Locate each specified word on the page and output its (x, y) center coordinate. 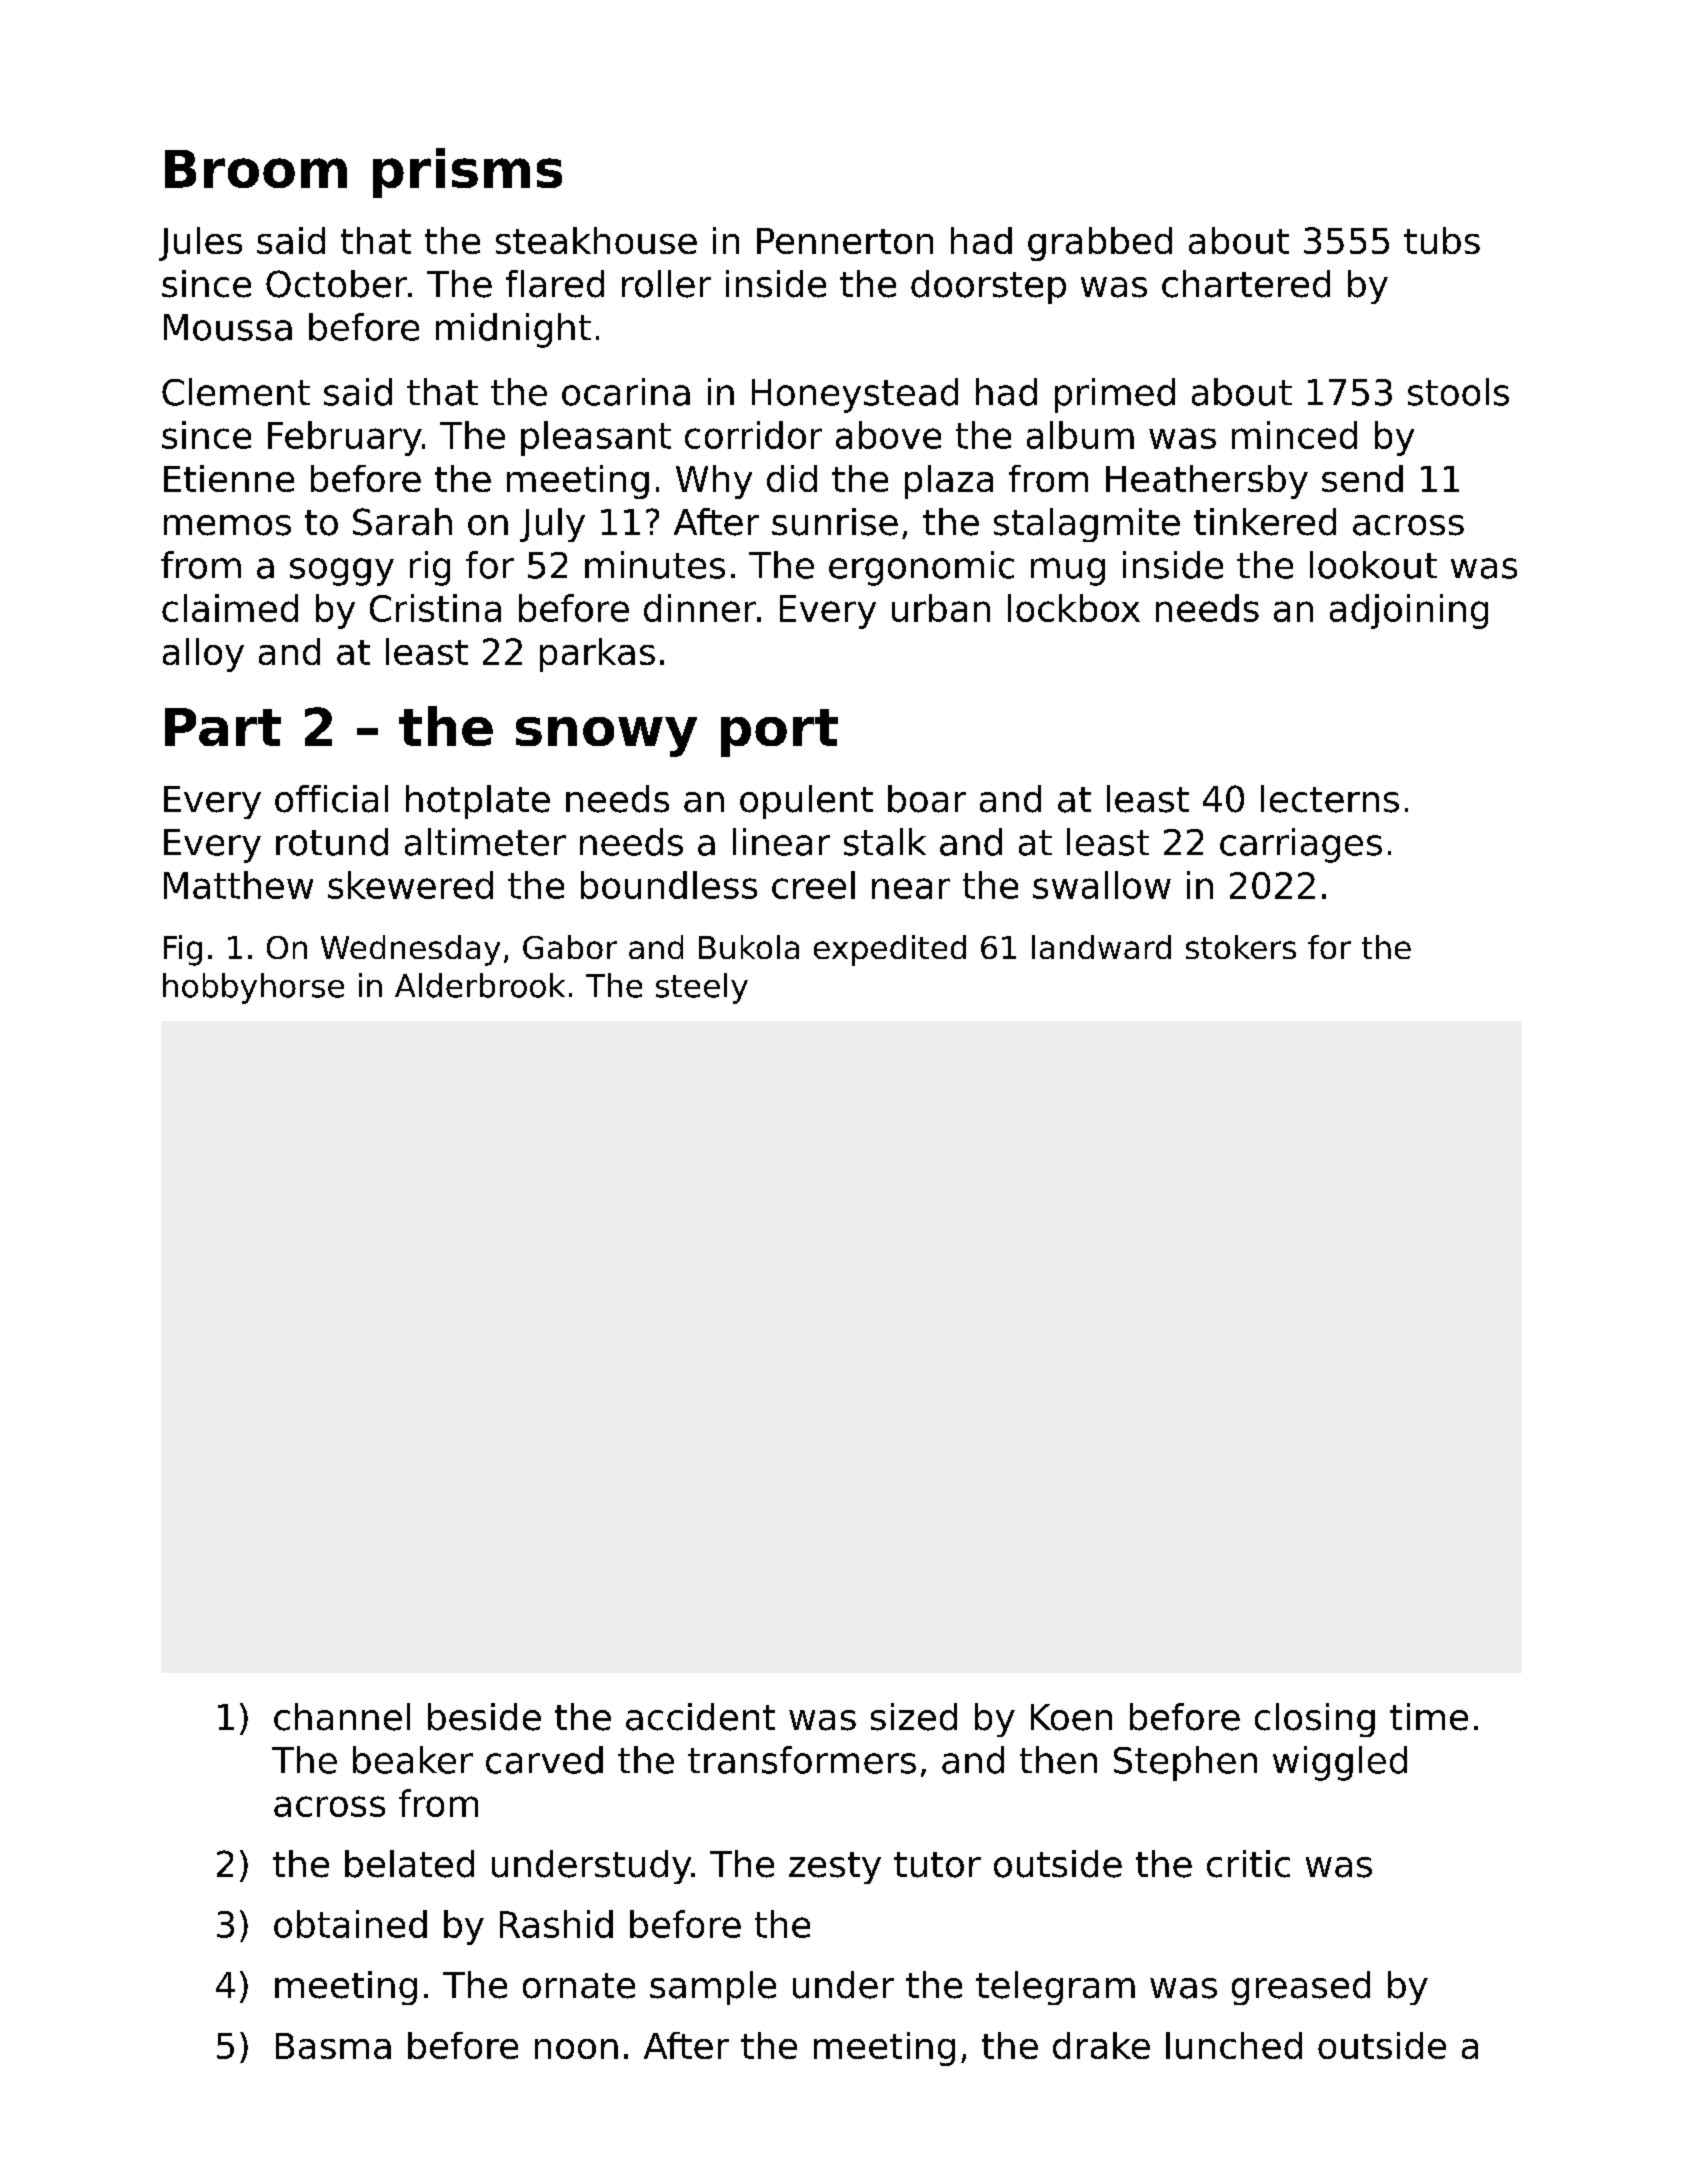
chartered (1246, 284)
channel (342, 1717)
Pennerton (845, 241)
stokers (1241, 947)
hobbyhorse (253, 988)
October (336, 284)
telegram (1055, 1988)
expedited (890, 950)
